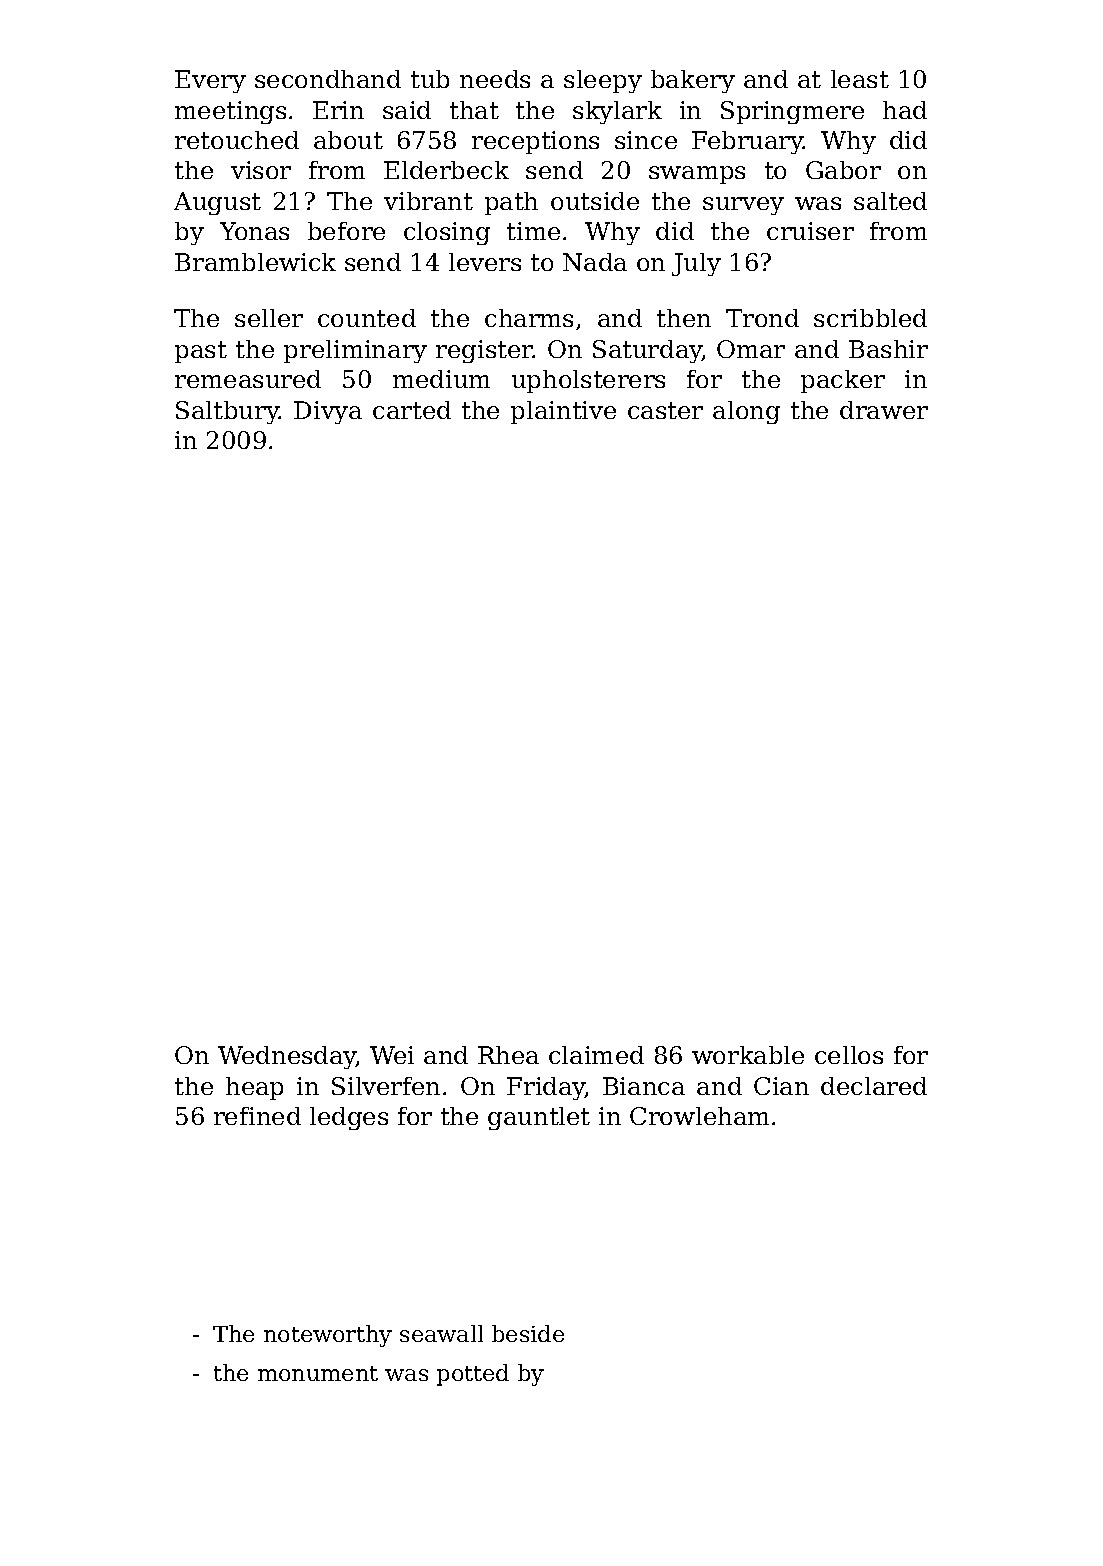 This screenshot has width=1103, height=1566. I want to click on cellos, so click(849, 1055).
